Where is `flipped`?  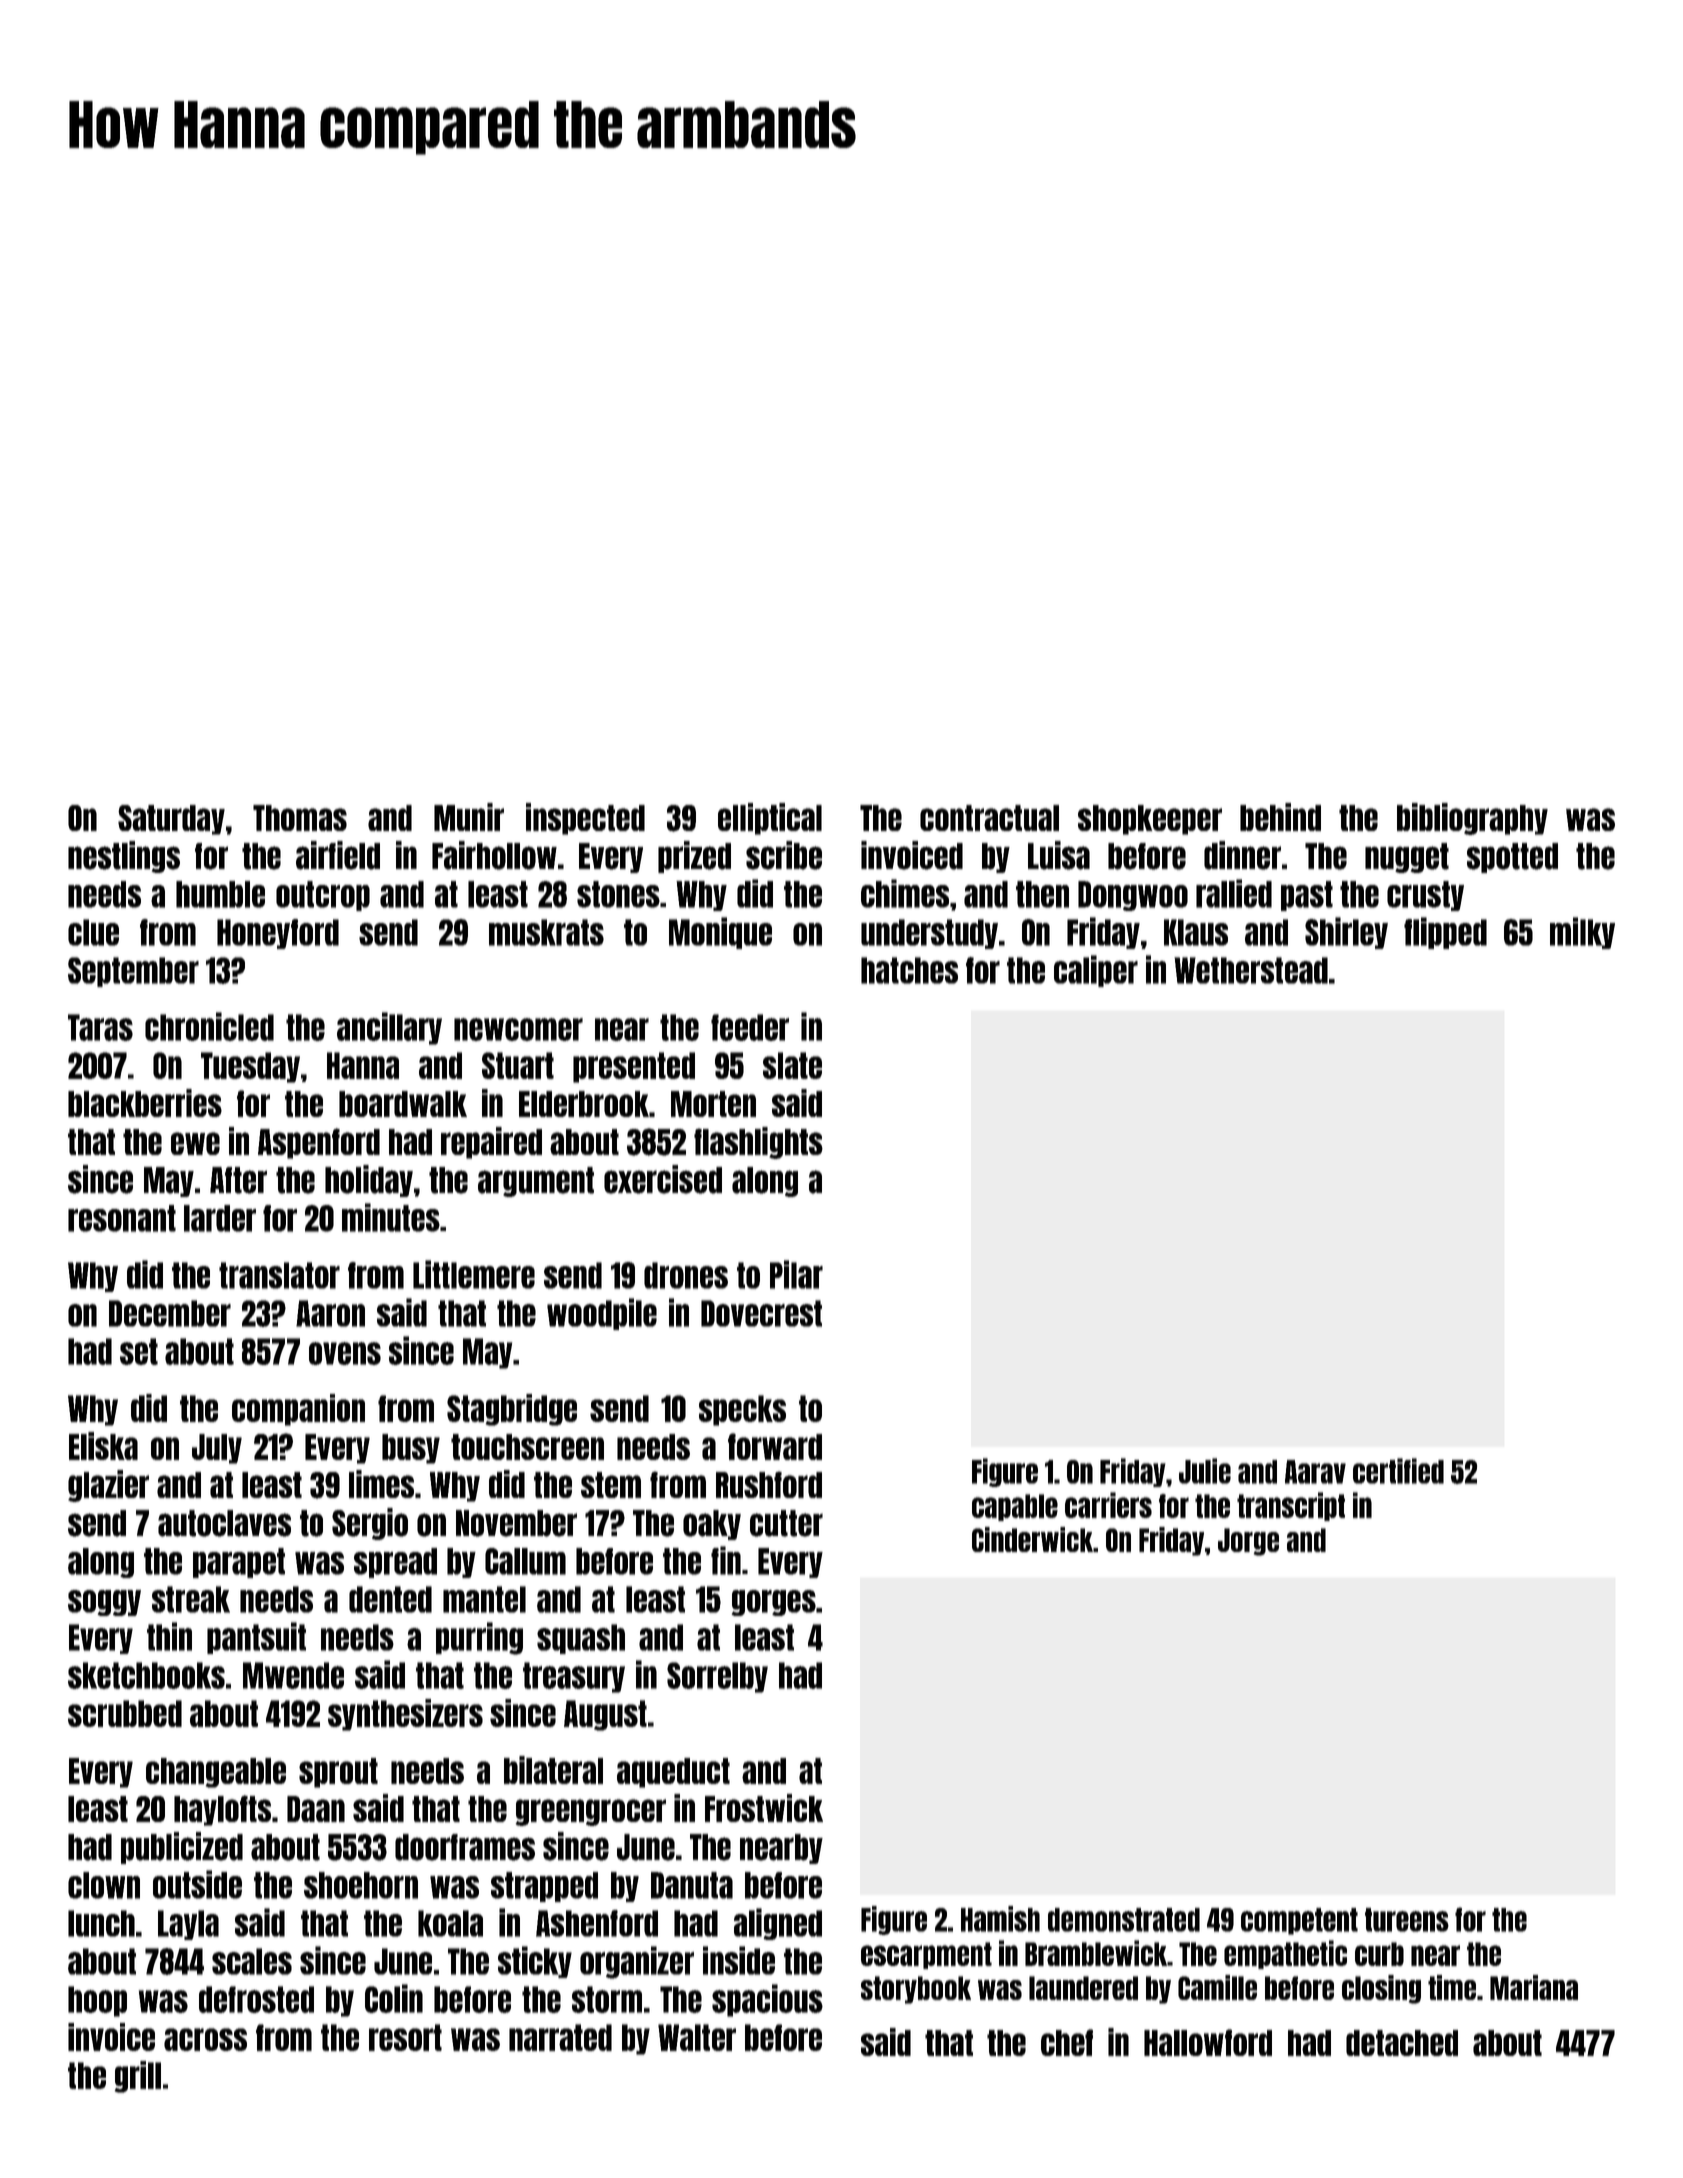
flipped is located at coordinates (1445, 933).
